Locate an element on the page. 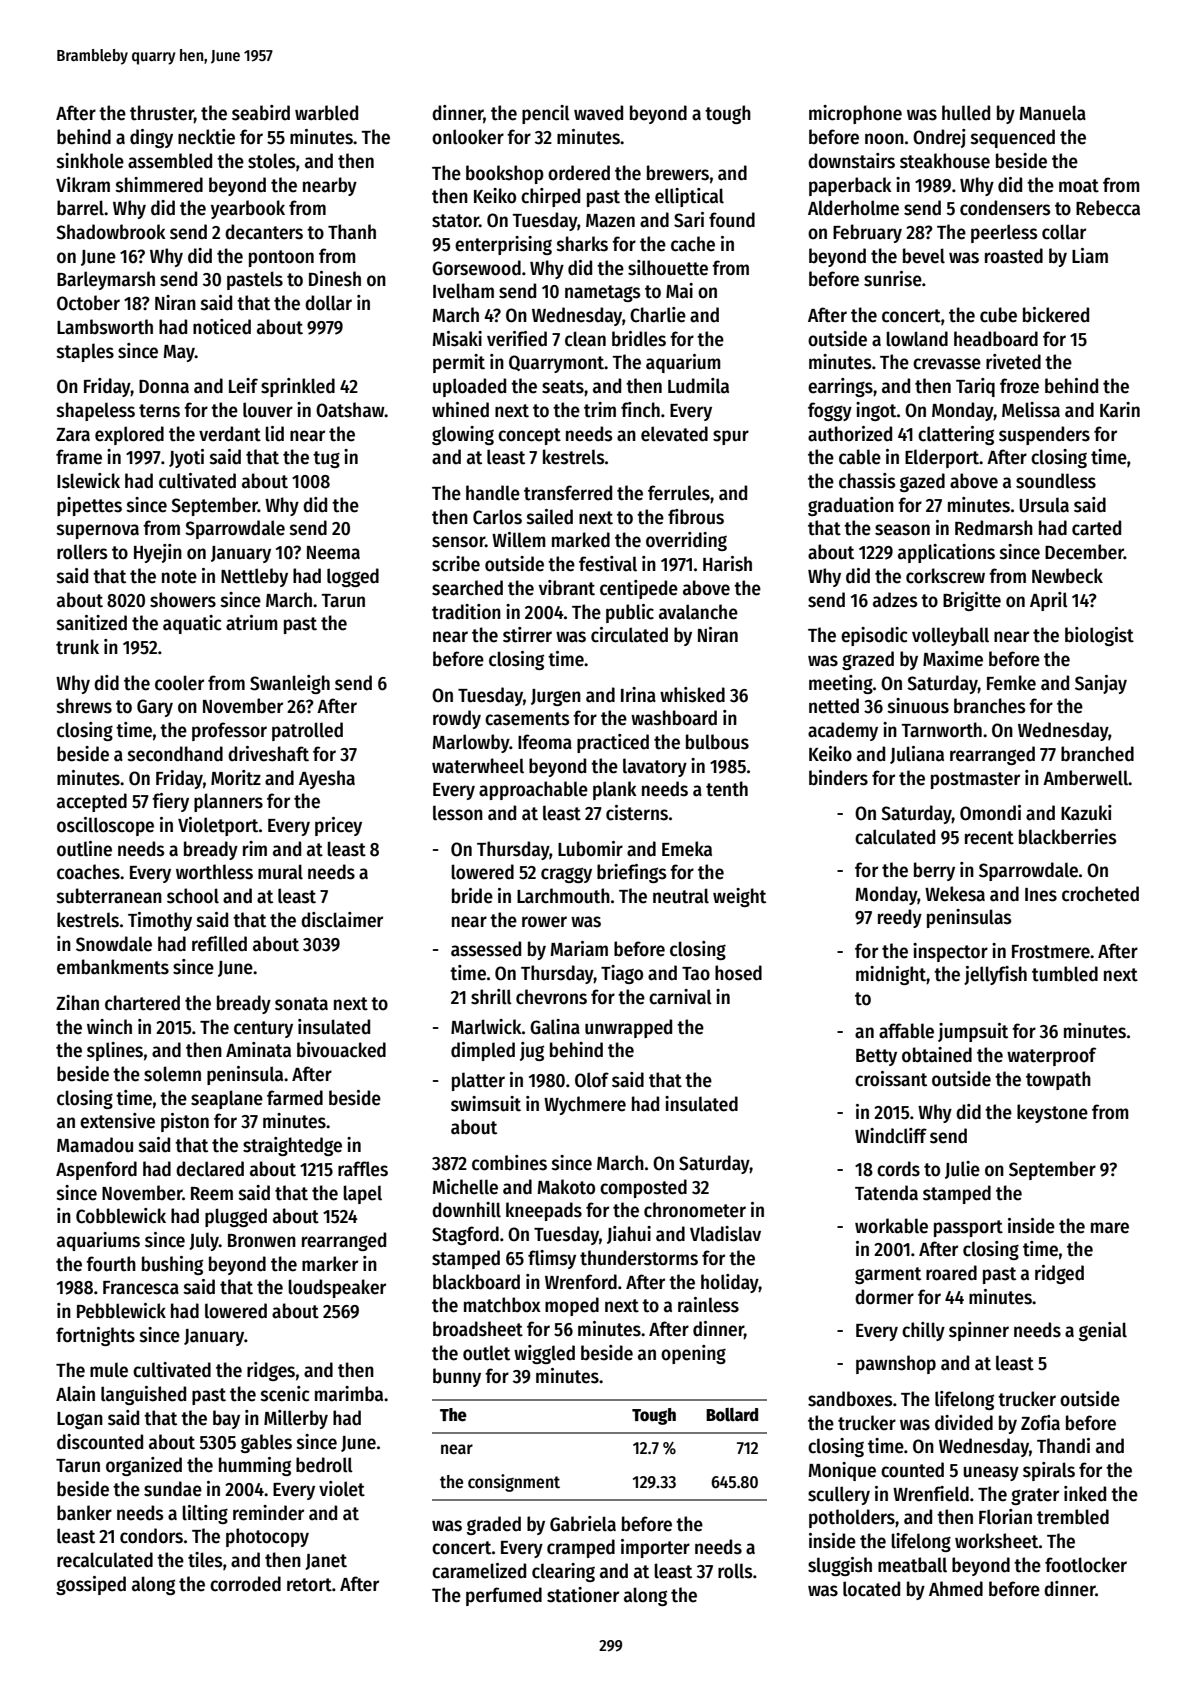 The height and width of the image is (1695, 1199). avalanche is located at coordinates (698, 612).
